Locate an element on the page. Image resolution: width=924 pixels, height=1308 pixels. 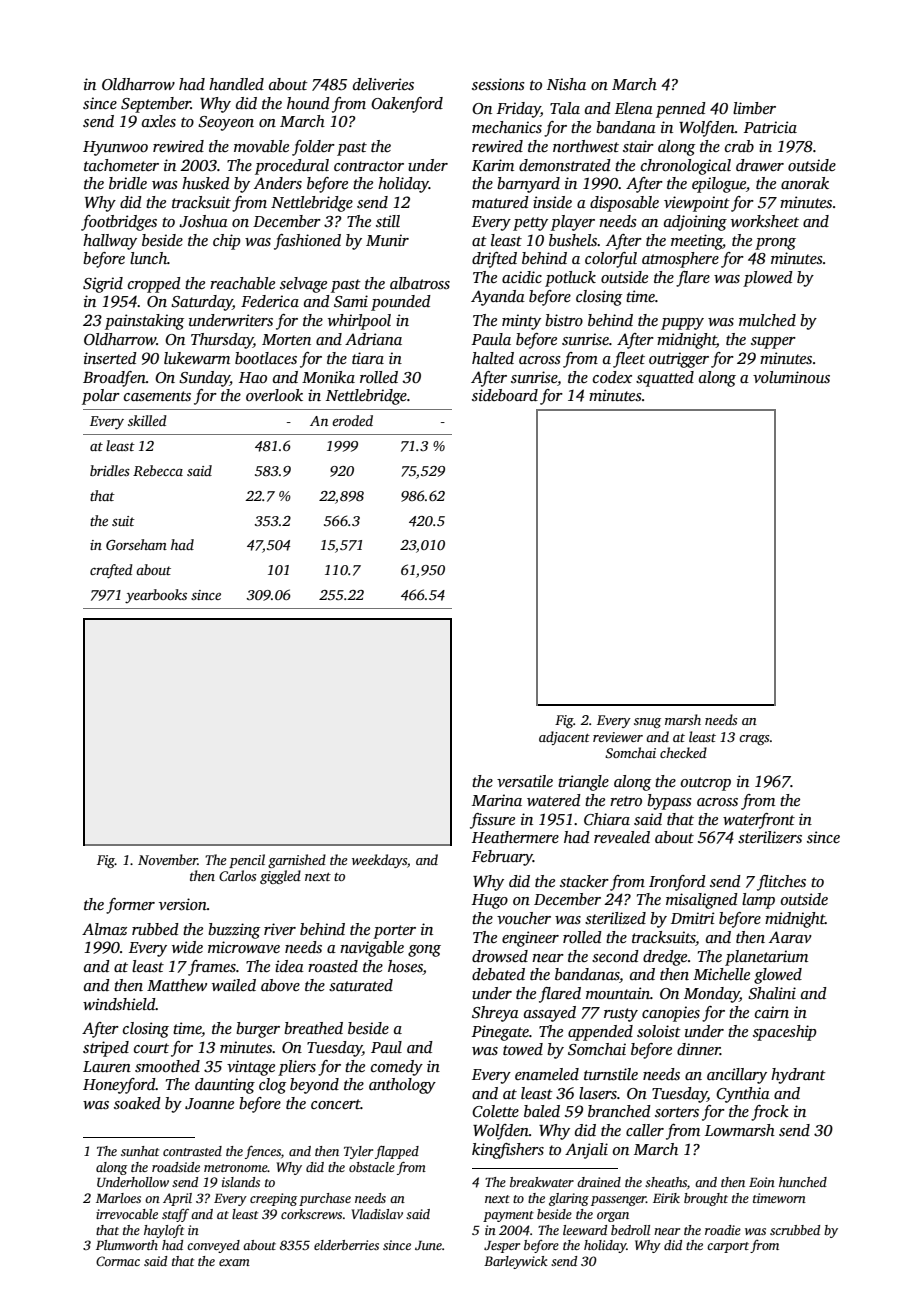
limber is located at coordinates (754, 108).
